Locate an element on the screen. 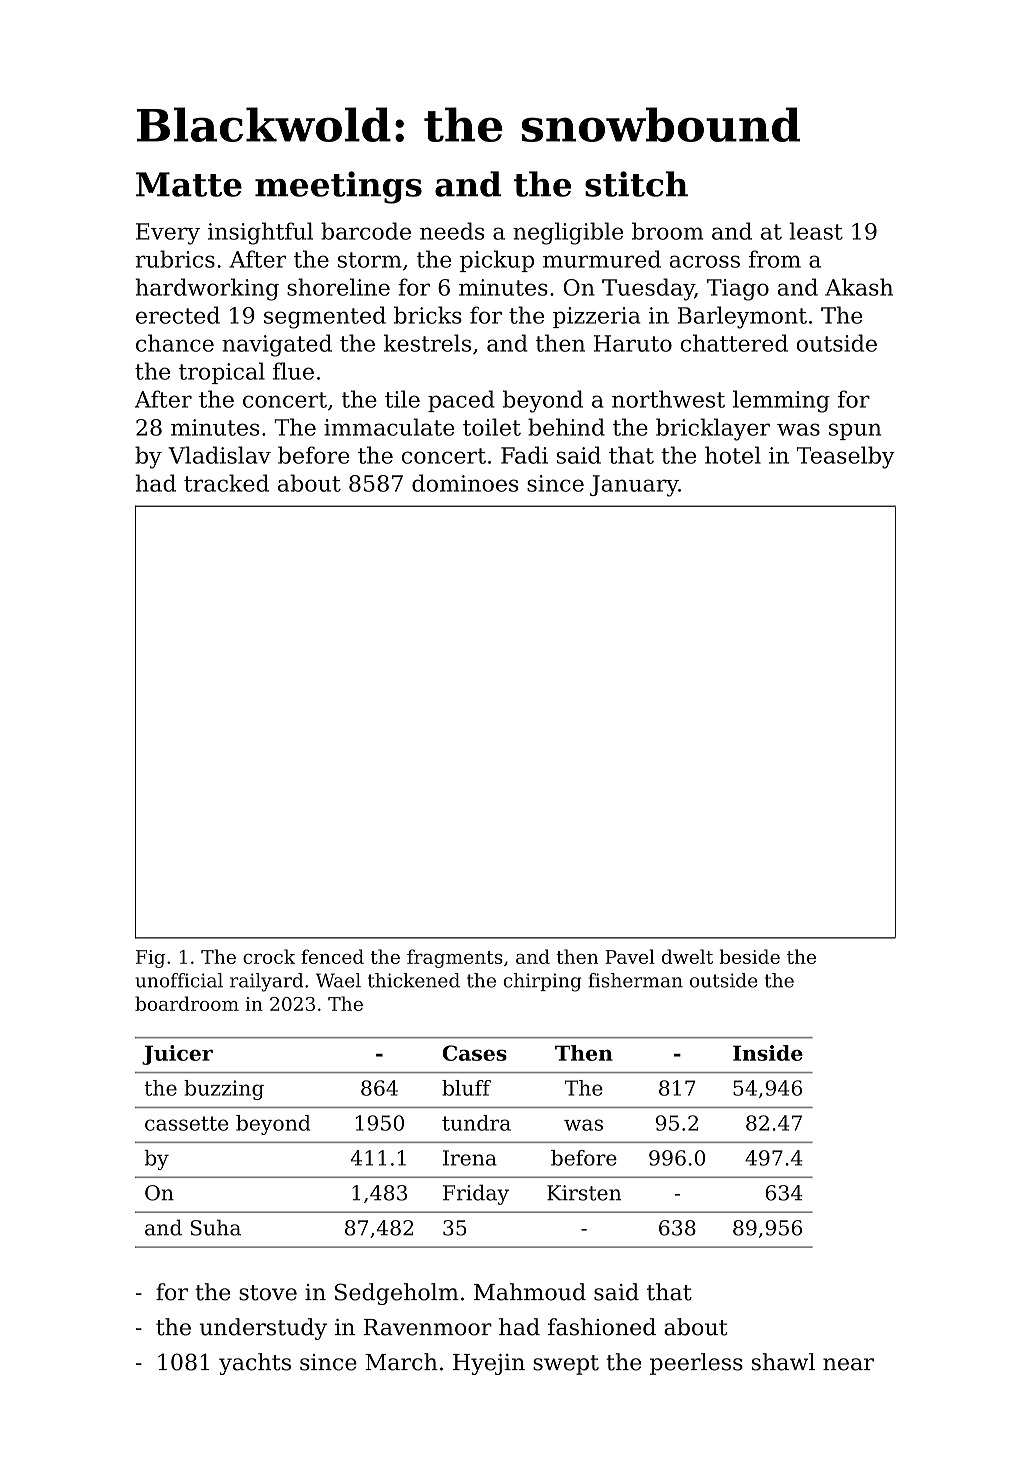  Matte is located at coordinates (189, 184).
